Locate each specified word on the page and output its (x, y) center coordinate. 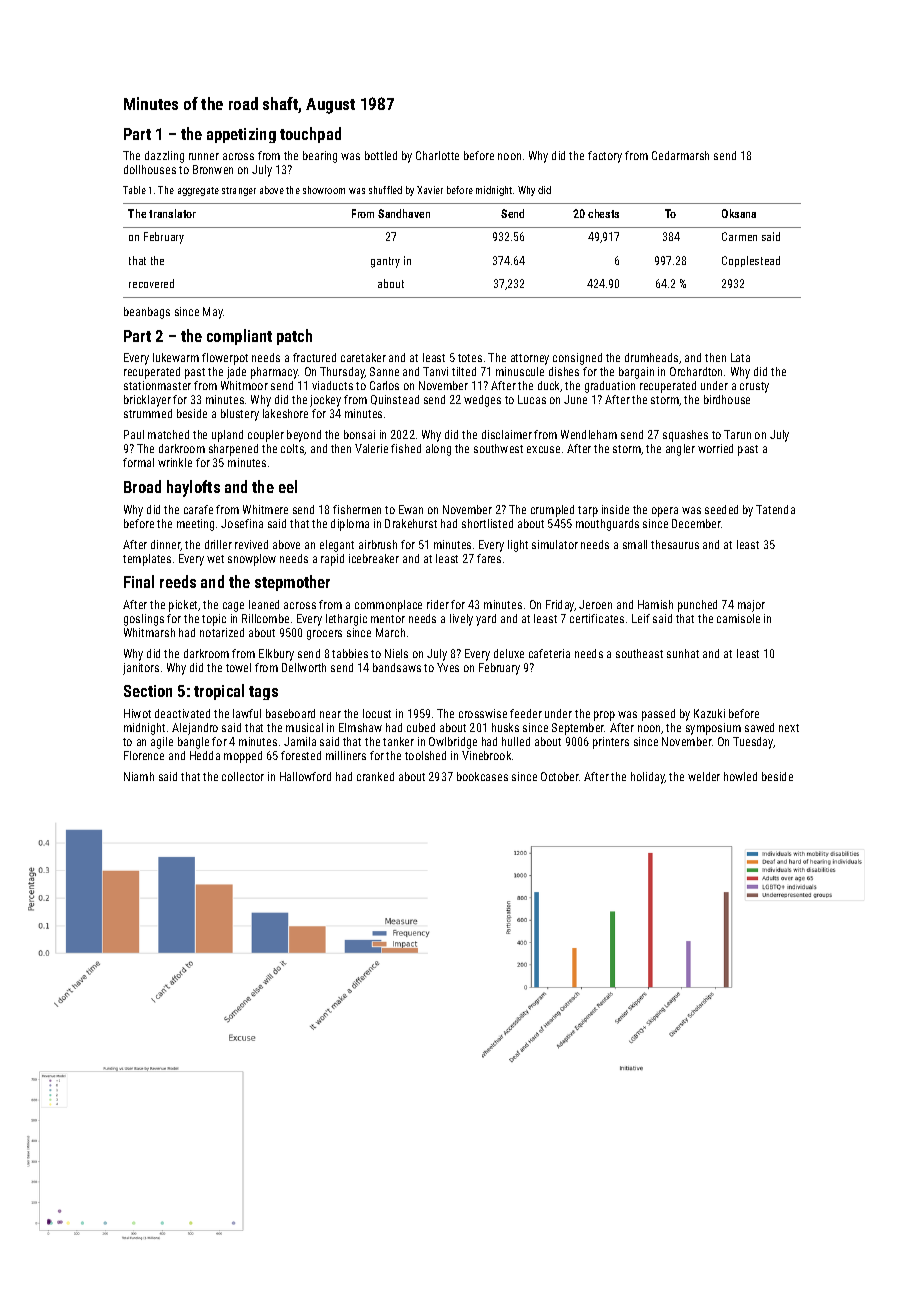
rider (438, 604)
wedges (482, 401)
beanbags (147, 313)
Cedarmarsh (680, 155)
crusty (754, 387)
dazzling (164, 157)
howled (740, 776)
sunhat (683, 653)
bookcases (482, 776)
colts (293, 449)
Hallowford (305, 776)
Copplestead (751, 261)
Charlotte (437, 155)
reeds (178, 581)
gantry (385, 262)
